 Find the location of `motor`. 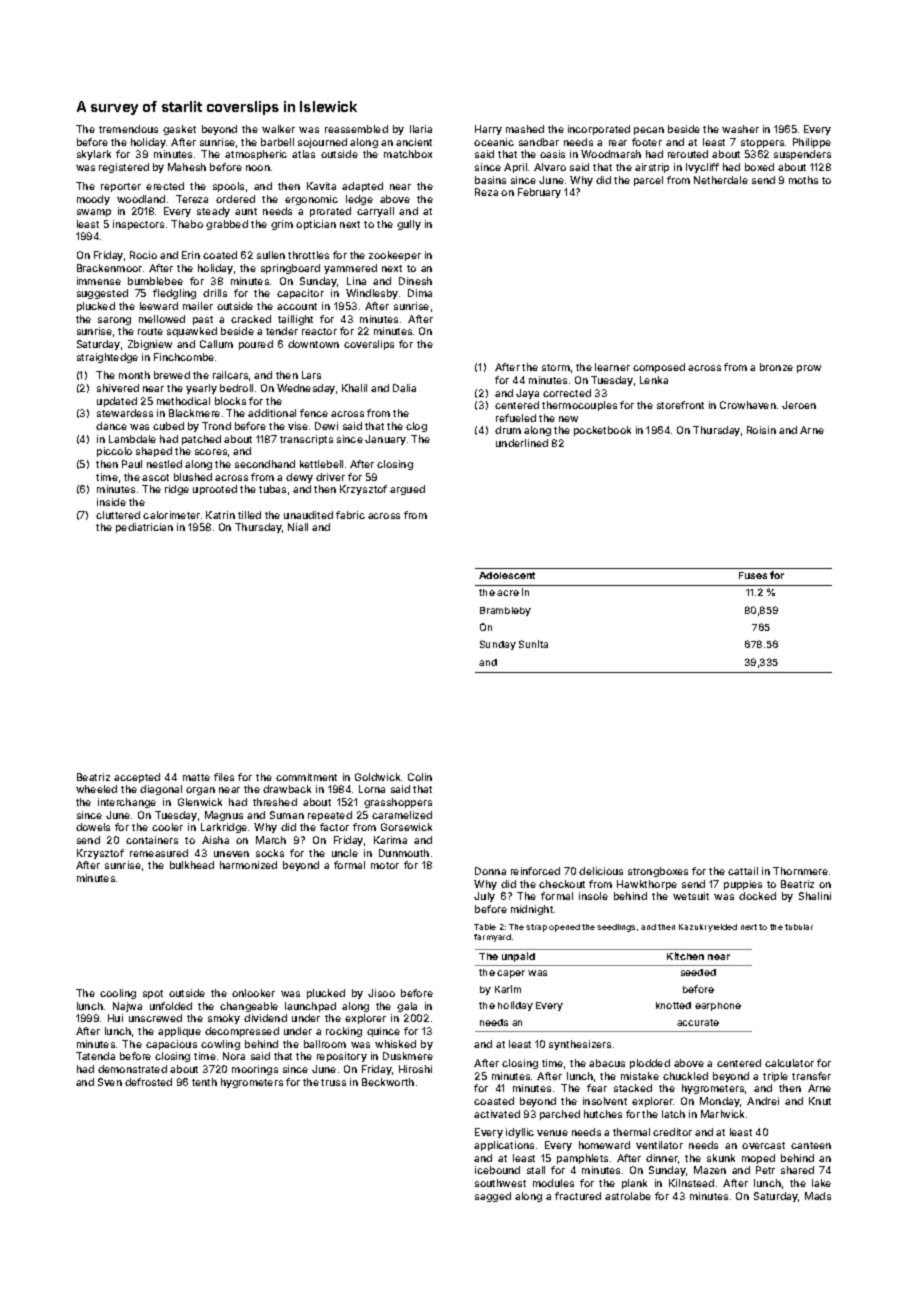

motor is located at coordinates (385, 865).
